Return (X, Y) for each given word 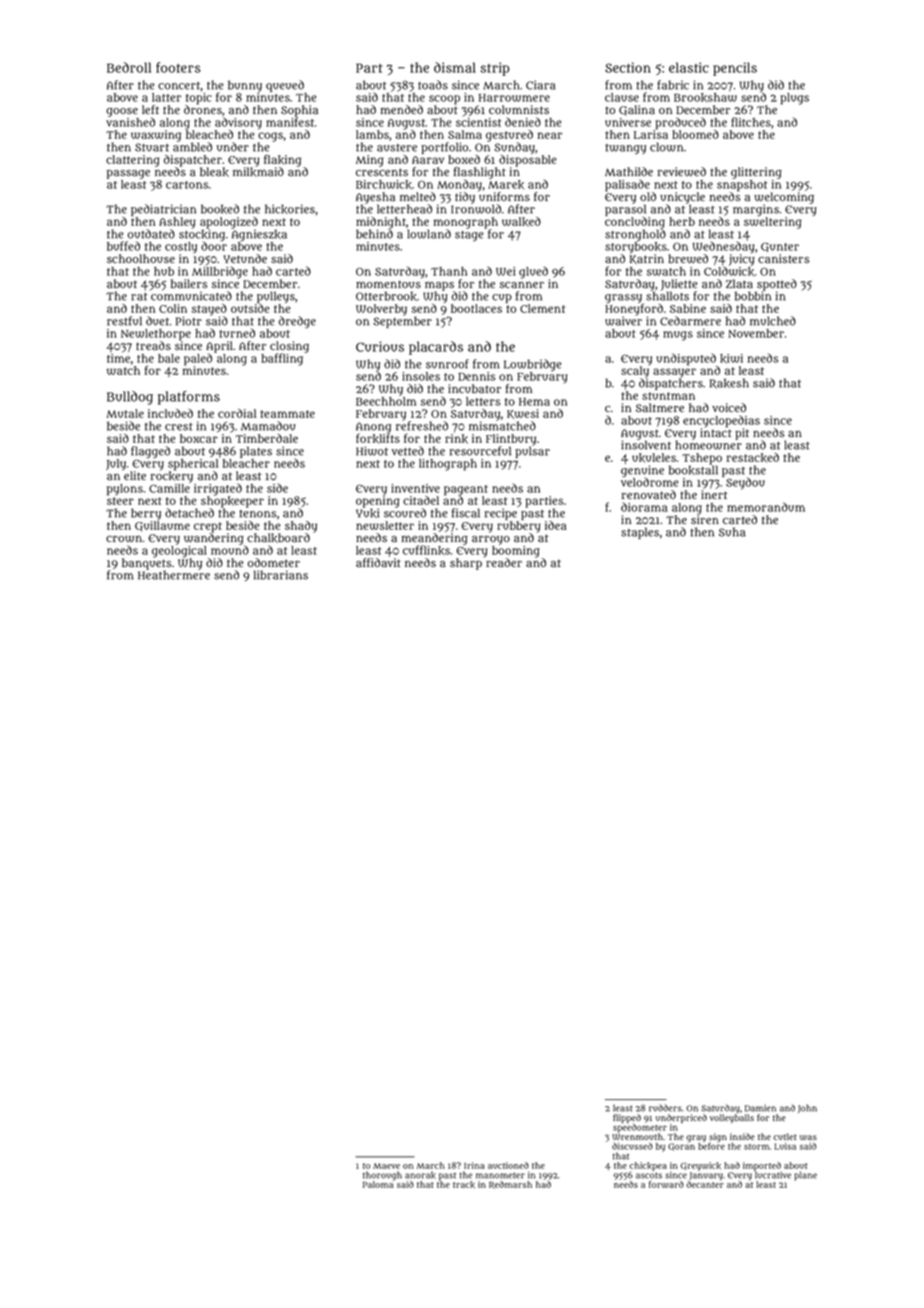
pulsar (532, 452)
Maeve (386, 1166)
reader (504, 562)
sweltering (772, 223)
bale (169, 358)
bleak (214, 172)
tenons (257, 514)
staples (640, 533)
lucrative (773, 1175)
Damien (760, 1108)
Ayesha (375, 198)
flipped (627, 1118)
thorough (382, 1176)
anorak (420, 1175)
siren (705, 519)
